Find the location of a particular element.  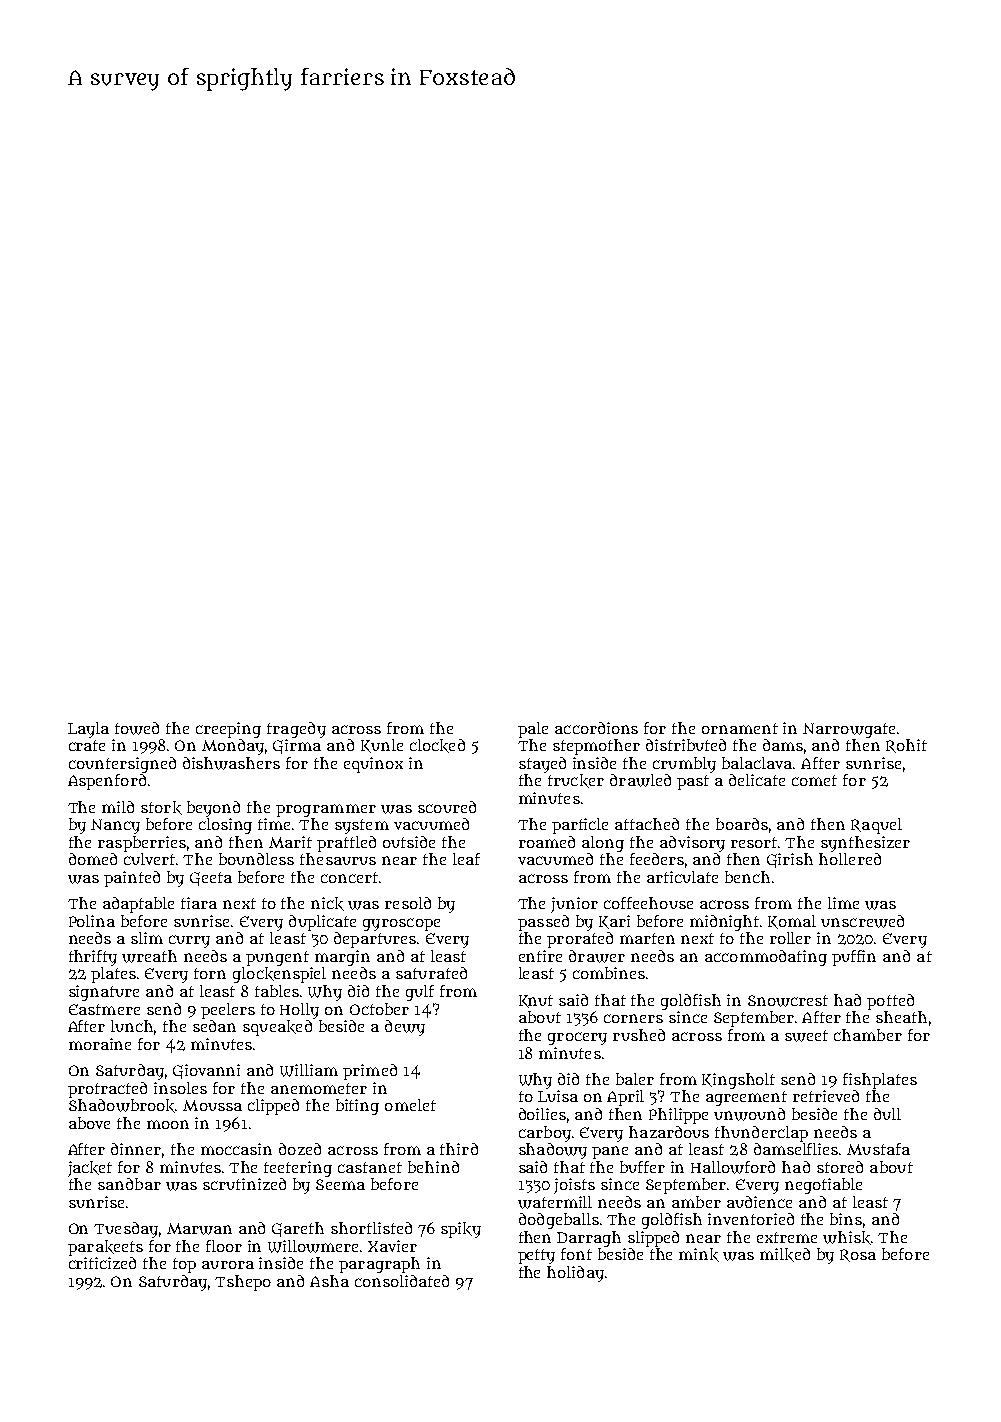

above is located at coordinates (89, 1123).
